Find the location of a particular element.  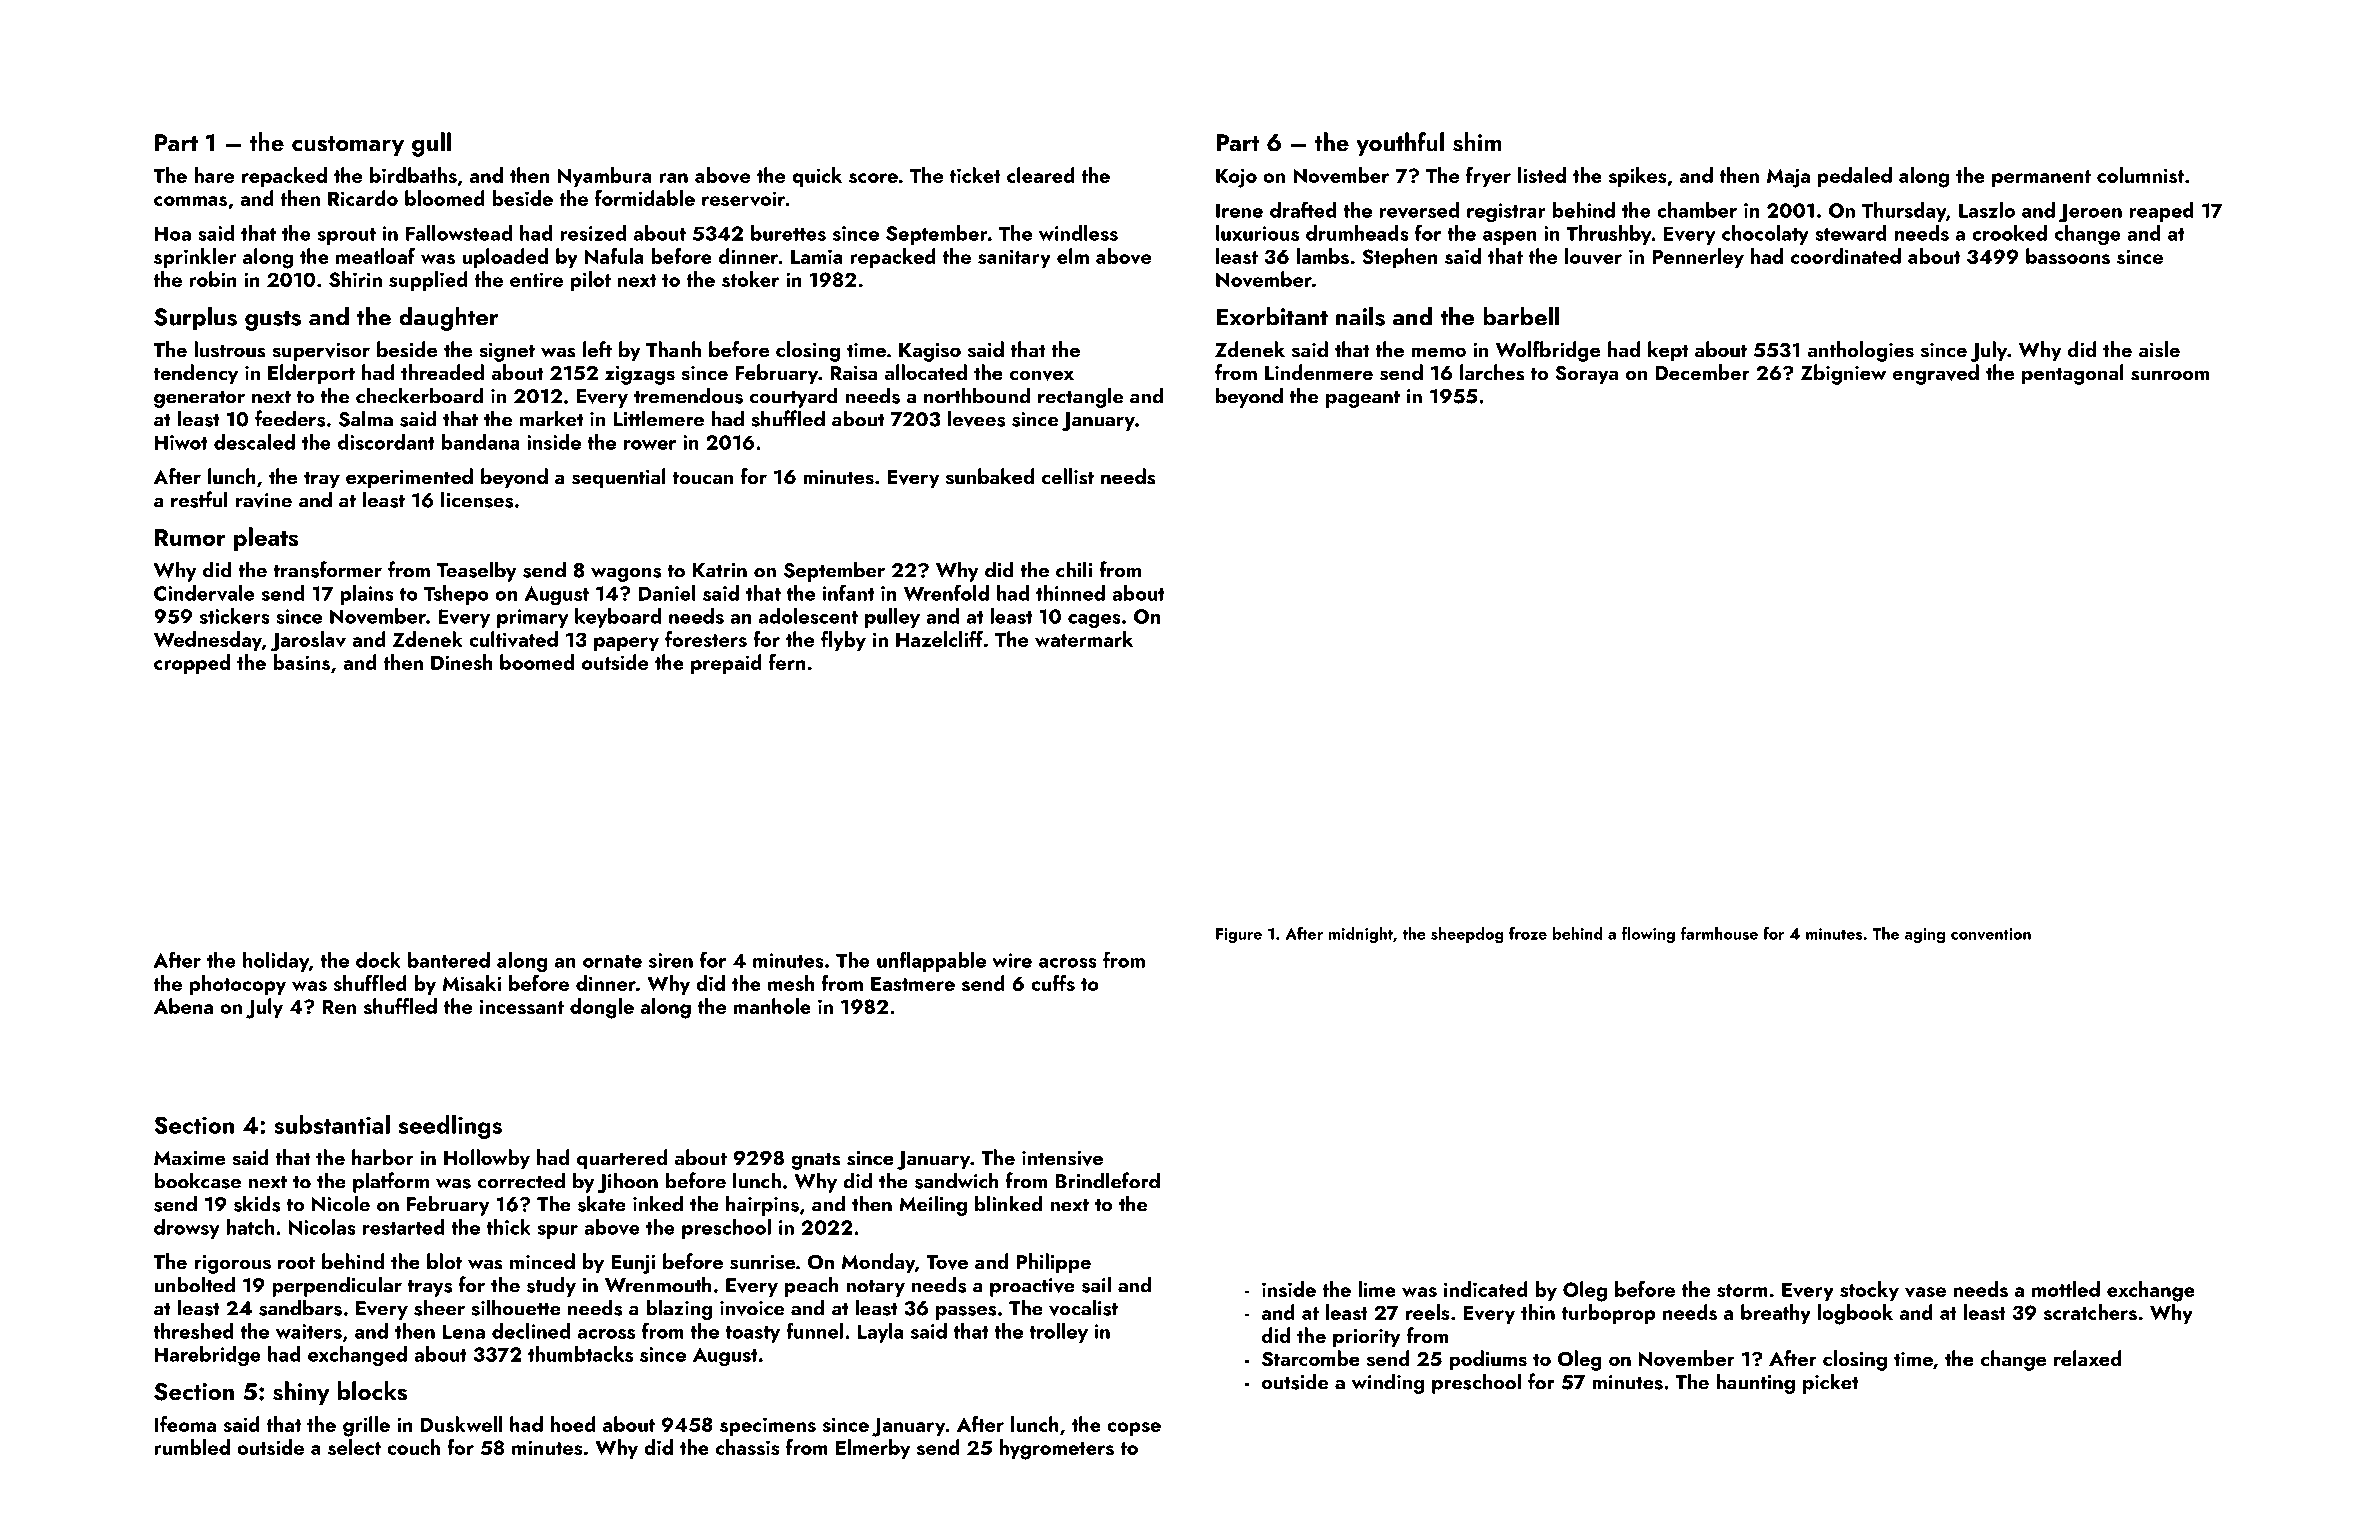

sunbaked is located at coordinates (990, 476).
